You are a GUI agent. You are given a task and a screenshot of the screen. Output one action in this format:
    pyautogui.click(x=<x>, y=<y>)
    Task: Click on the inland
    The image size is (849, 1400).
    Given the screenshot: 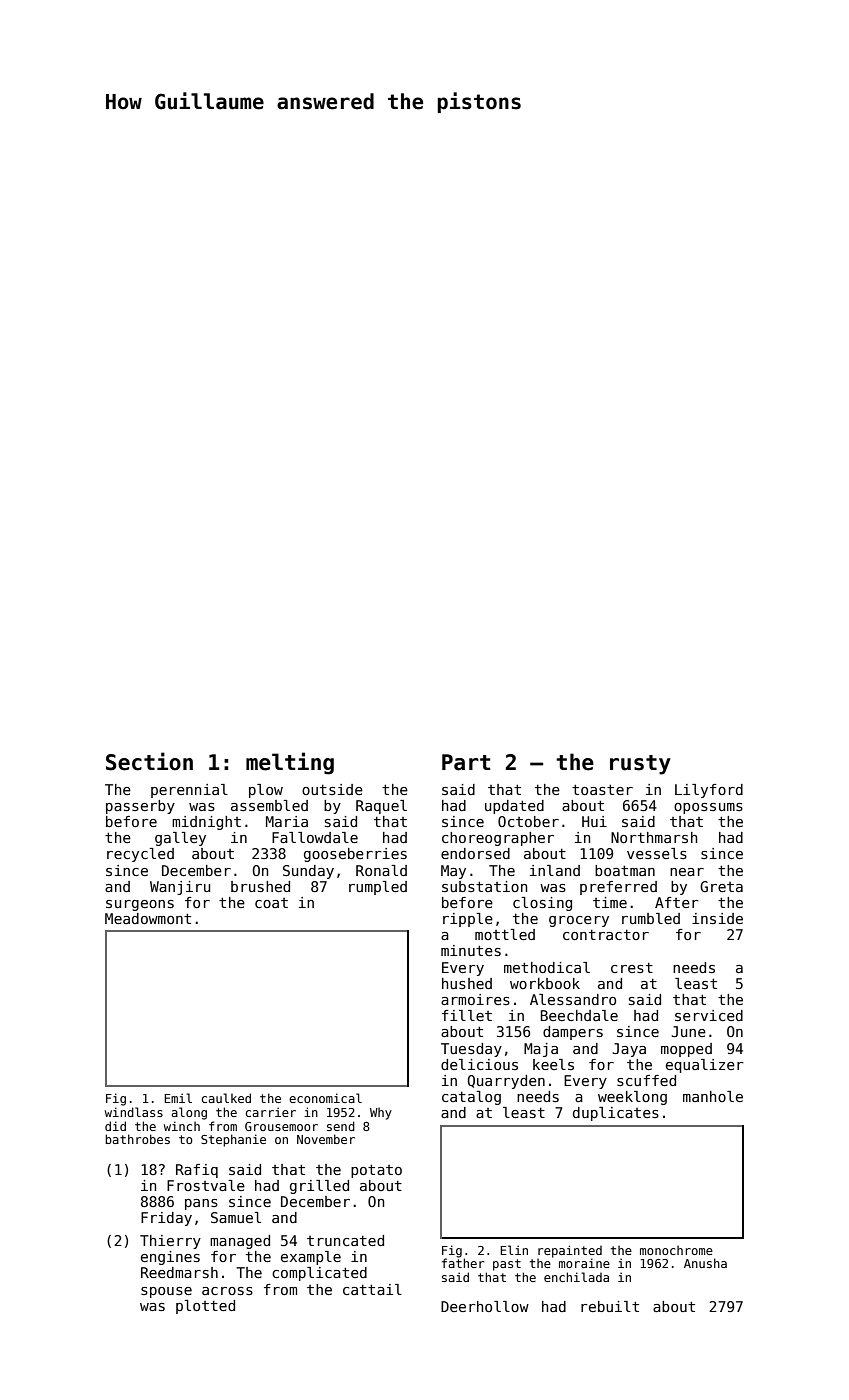 What is the action you would take?
    pyautogui.click(x=555, y=870)
